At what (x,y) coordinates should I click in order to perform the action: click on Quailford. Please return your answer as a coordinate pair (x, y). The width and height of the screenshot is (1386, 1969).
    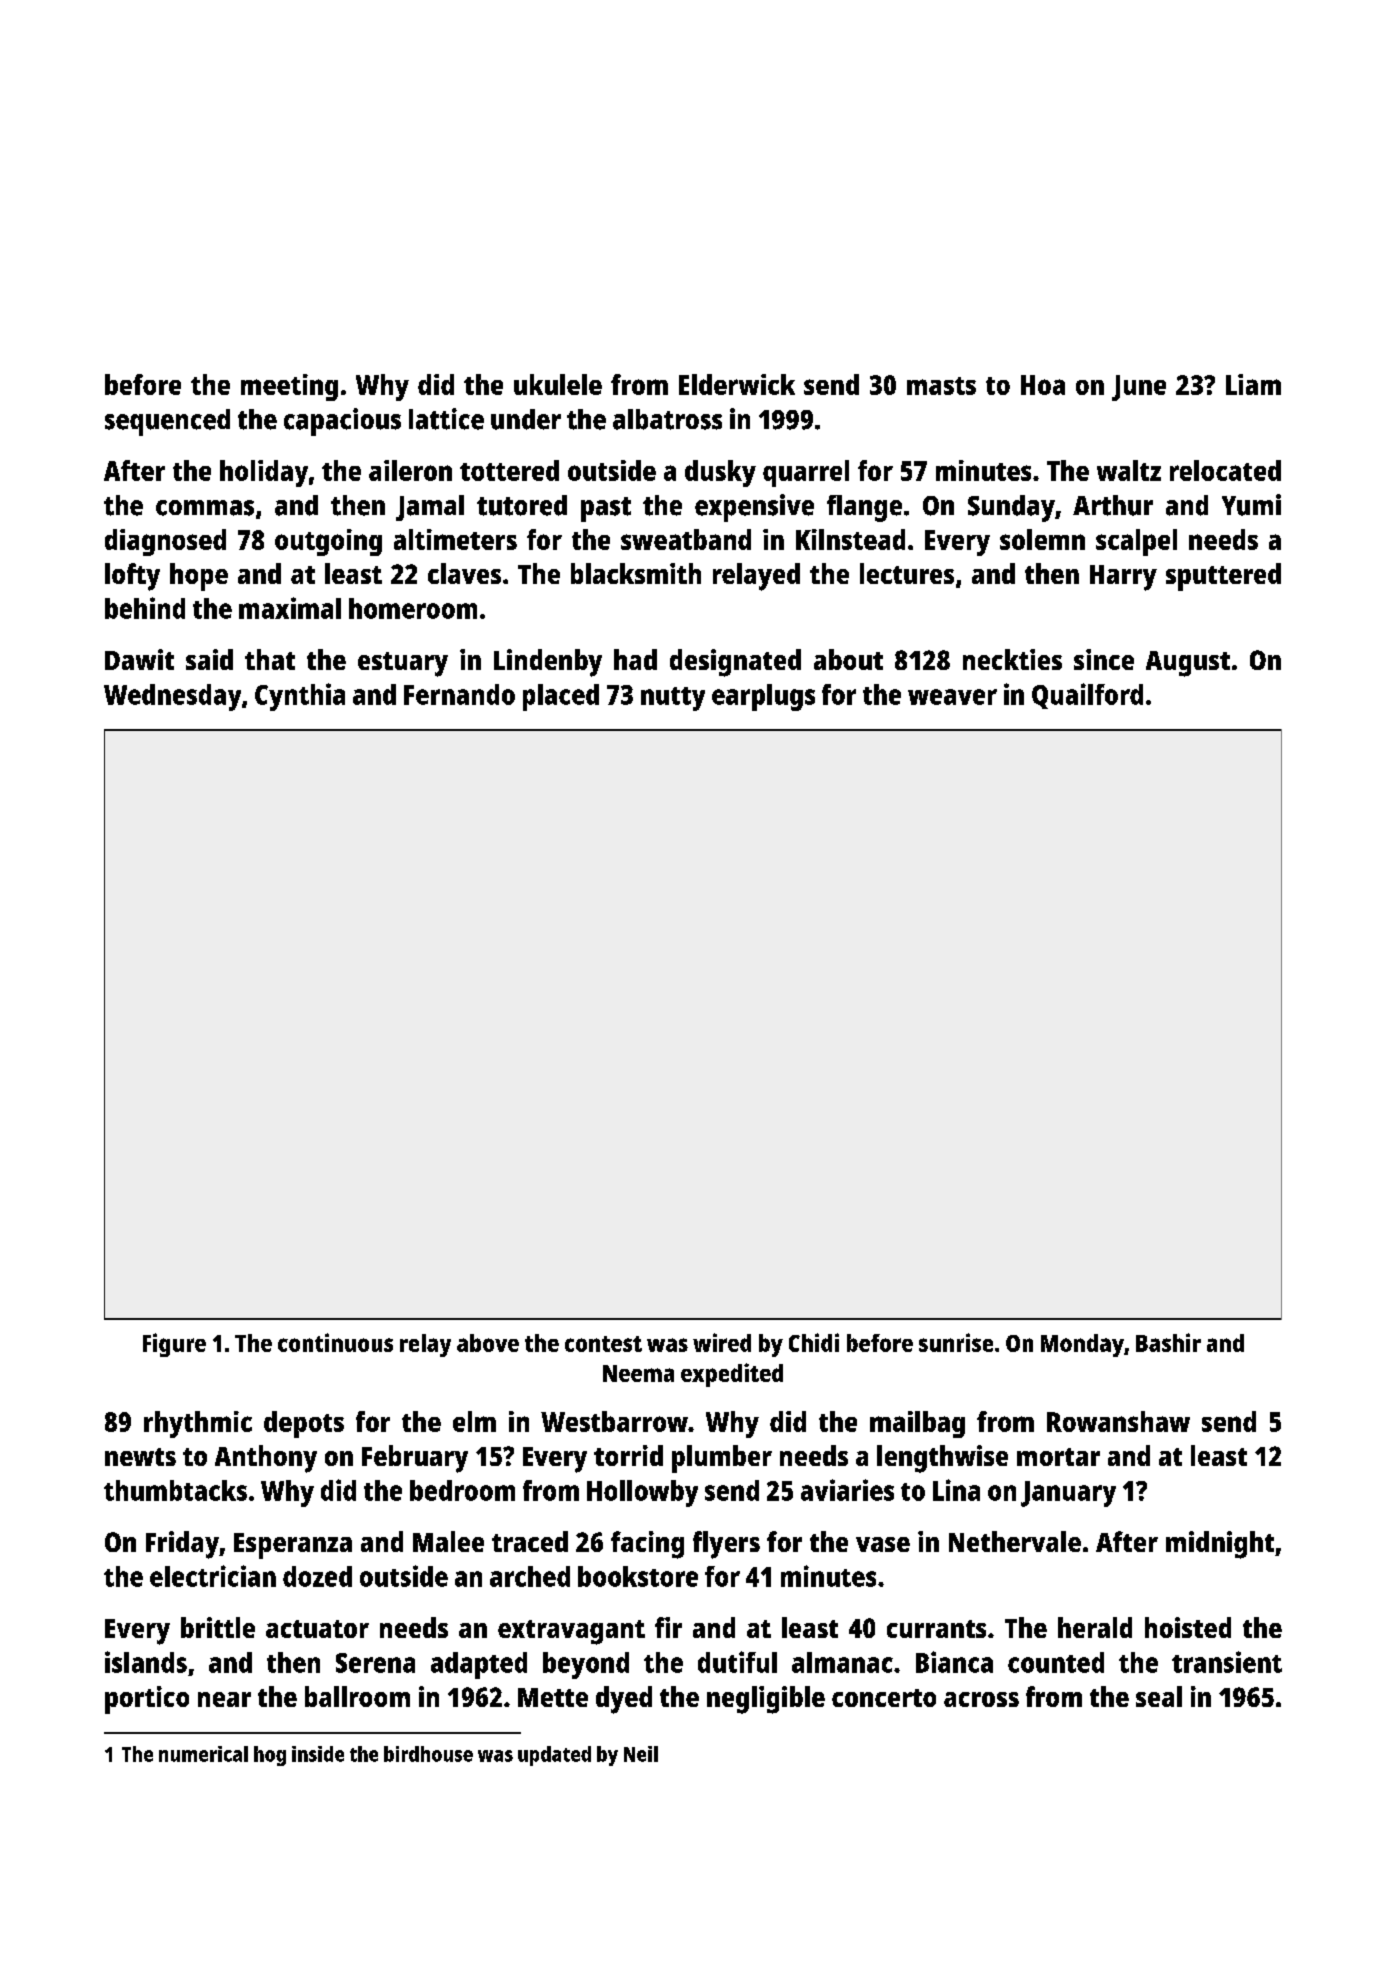
    Looking at the image, I should click on (1087, 696).
